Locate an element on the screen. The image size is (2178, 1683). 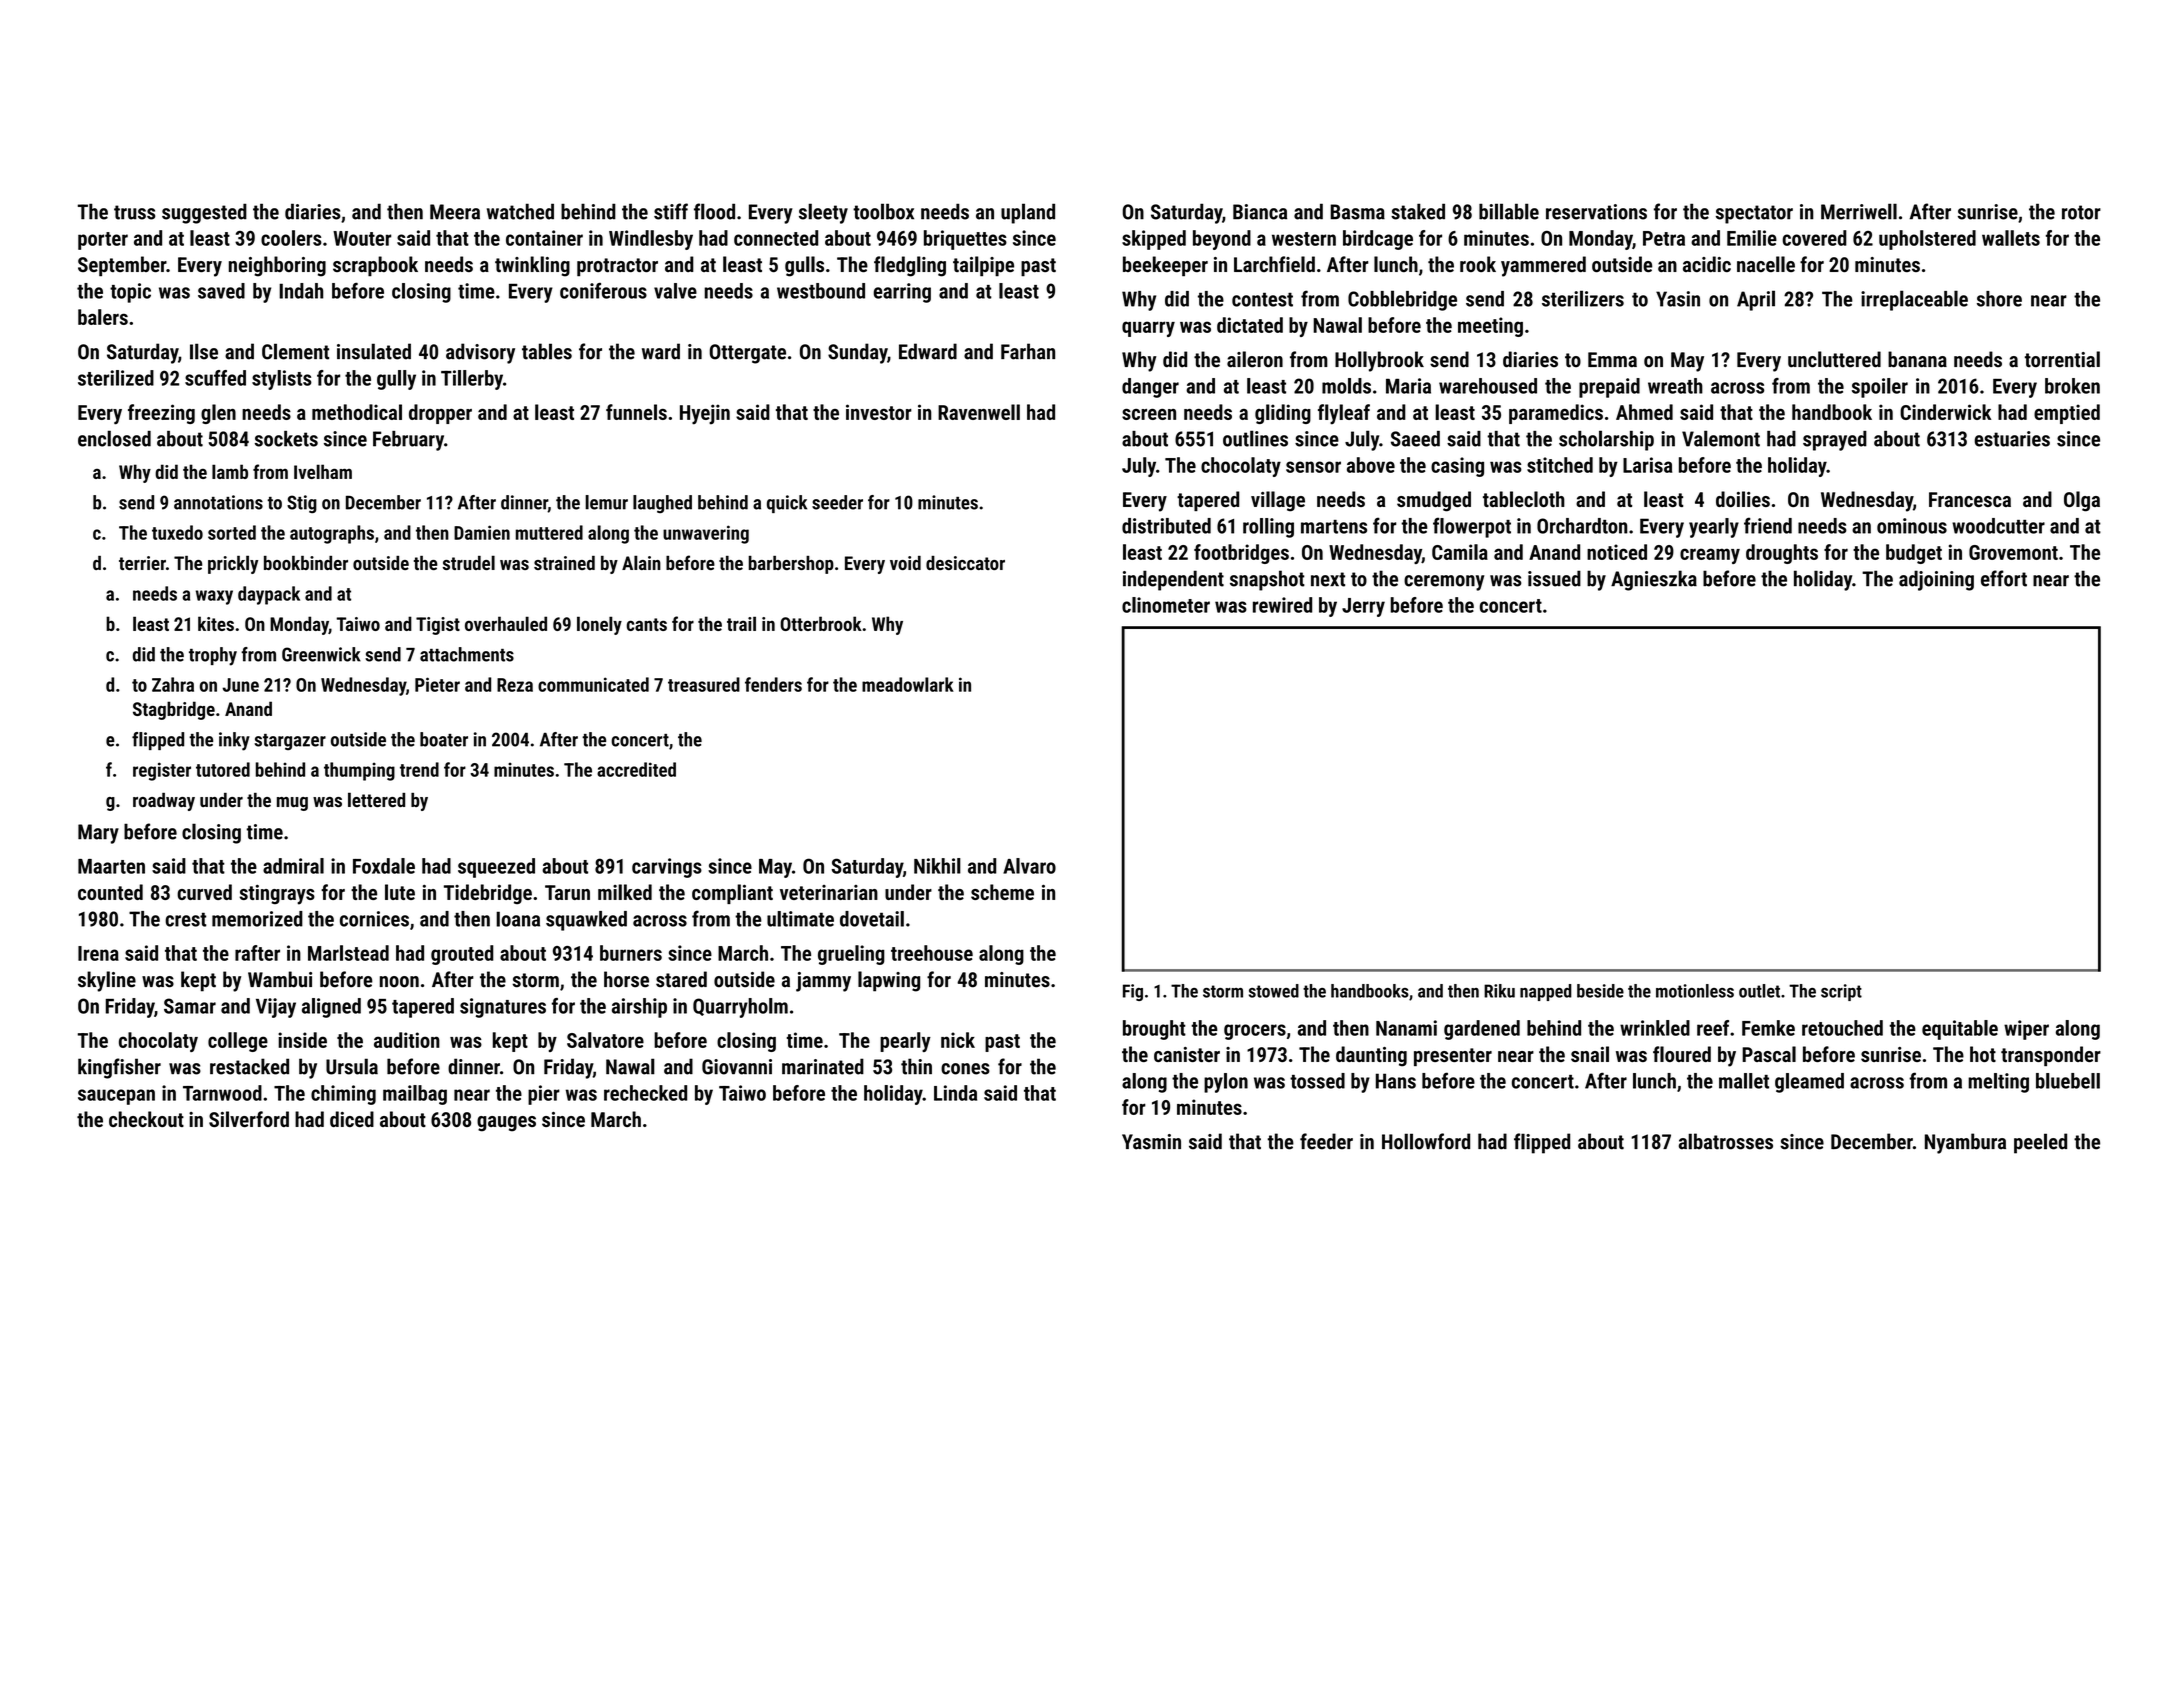
meeting is located at coordinates (1490, 327).
